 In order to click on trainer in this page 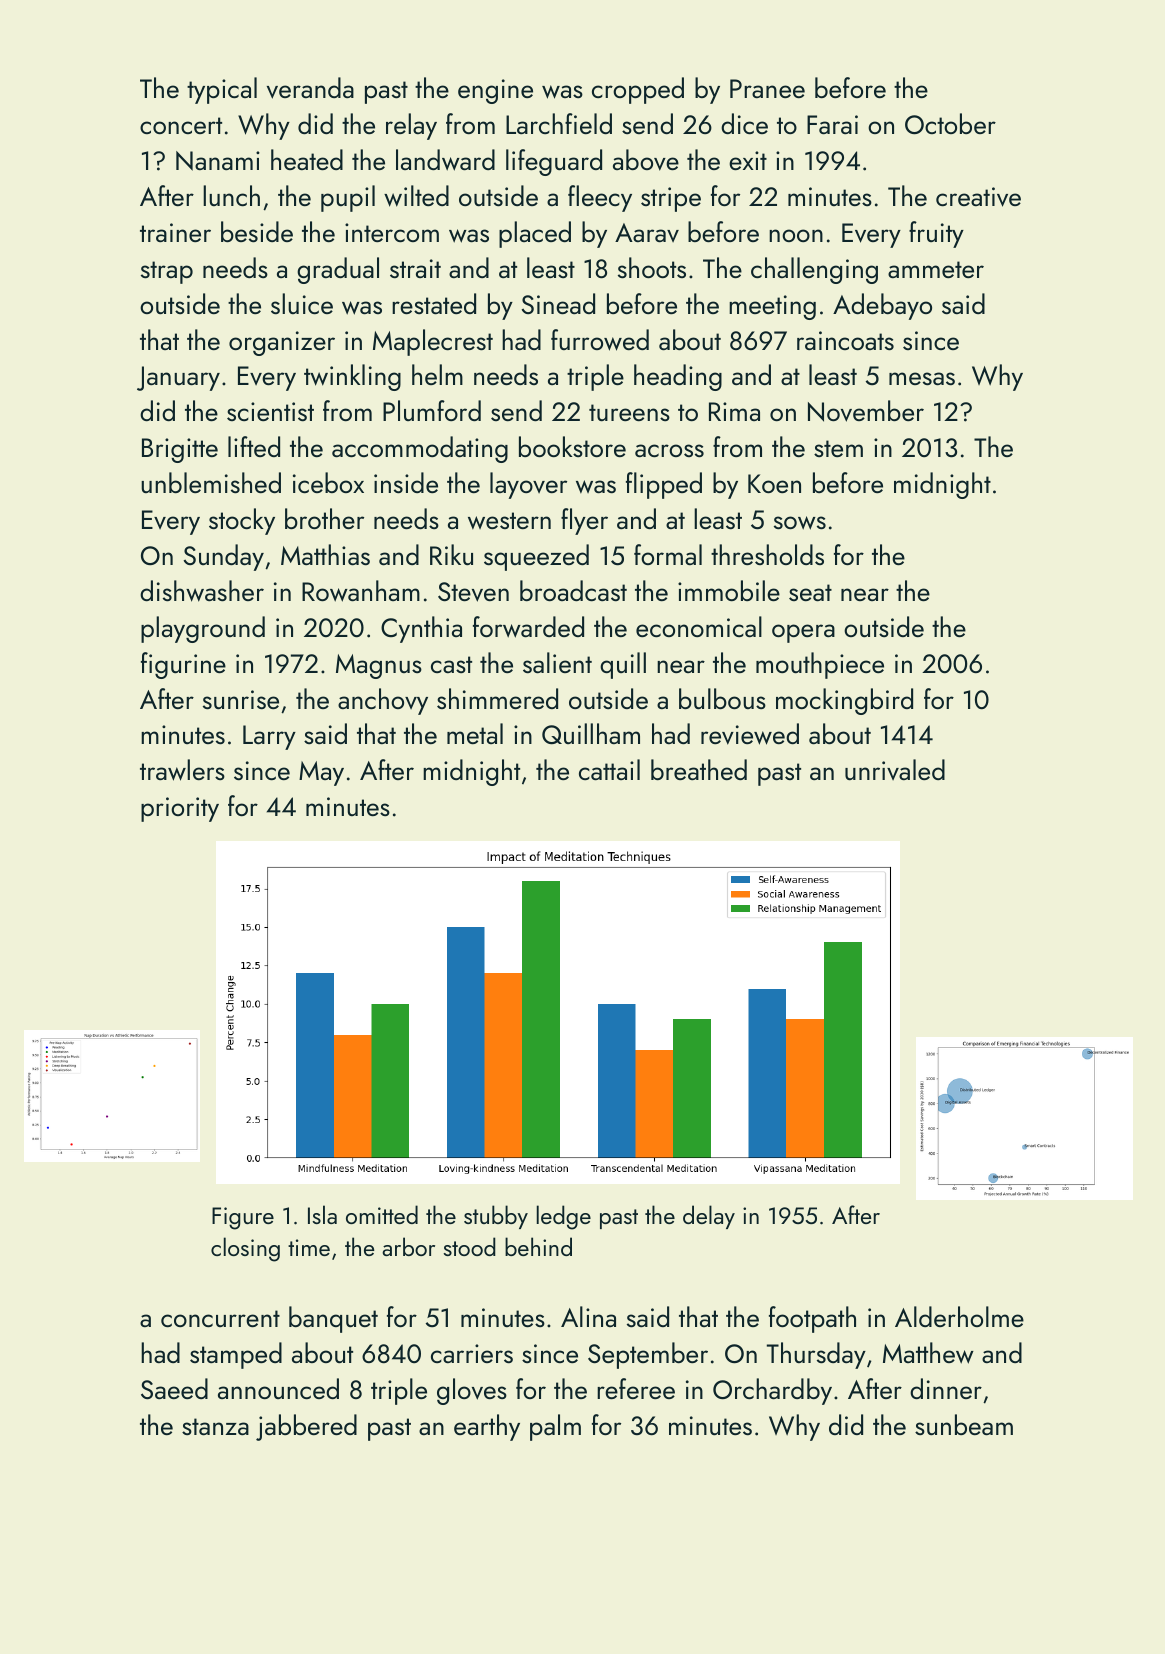, I will do `click(175, 232)`.
